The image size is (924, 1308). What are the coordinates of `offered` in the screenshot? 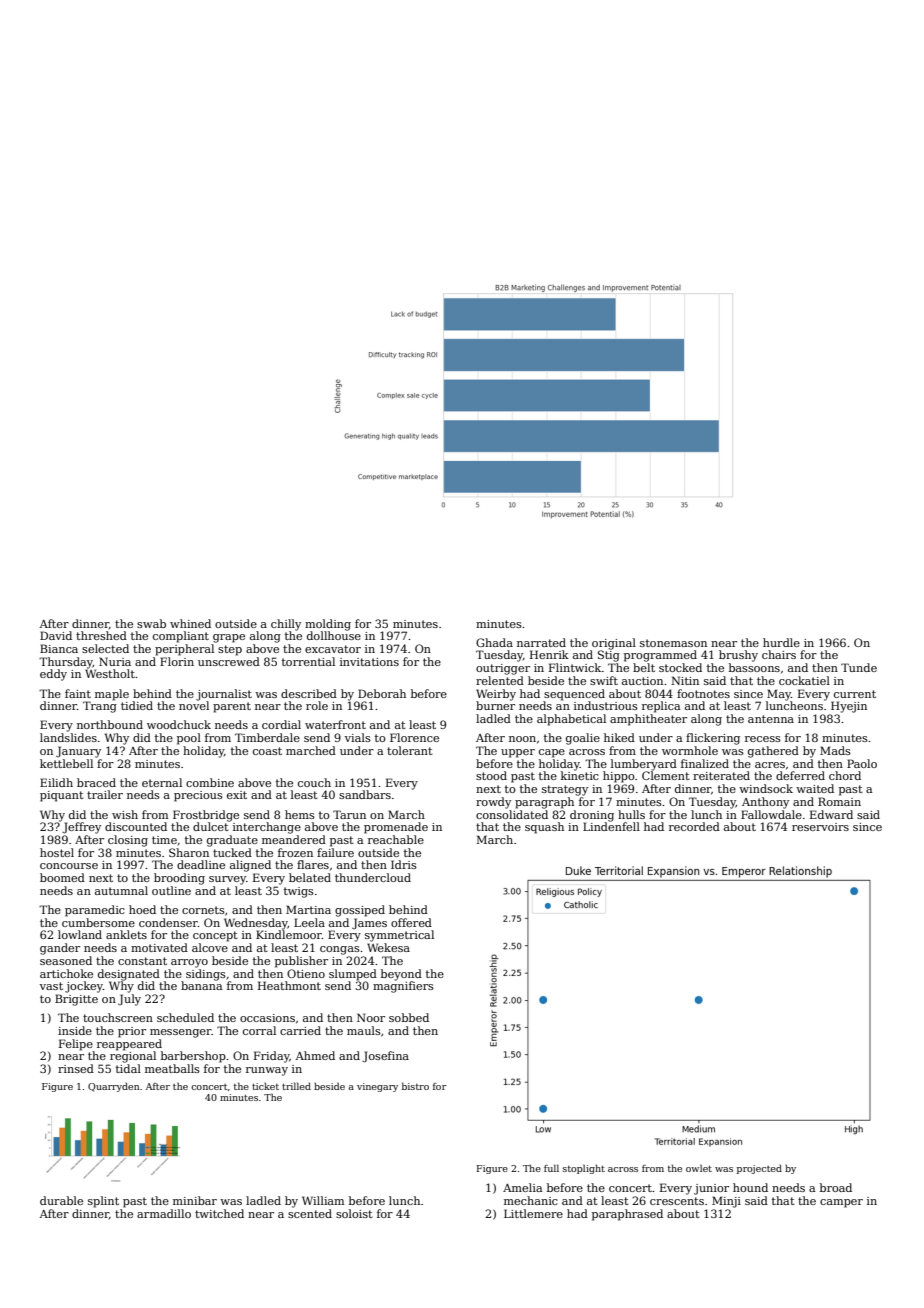 It's located at (411, 922).
